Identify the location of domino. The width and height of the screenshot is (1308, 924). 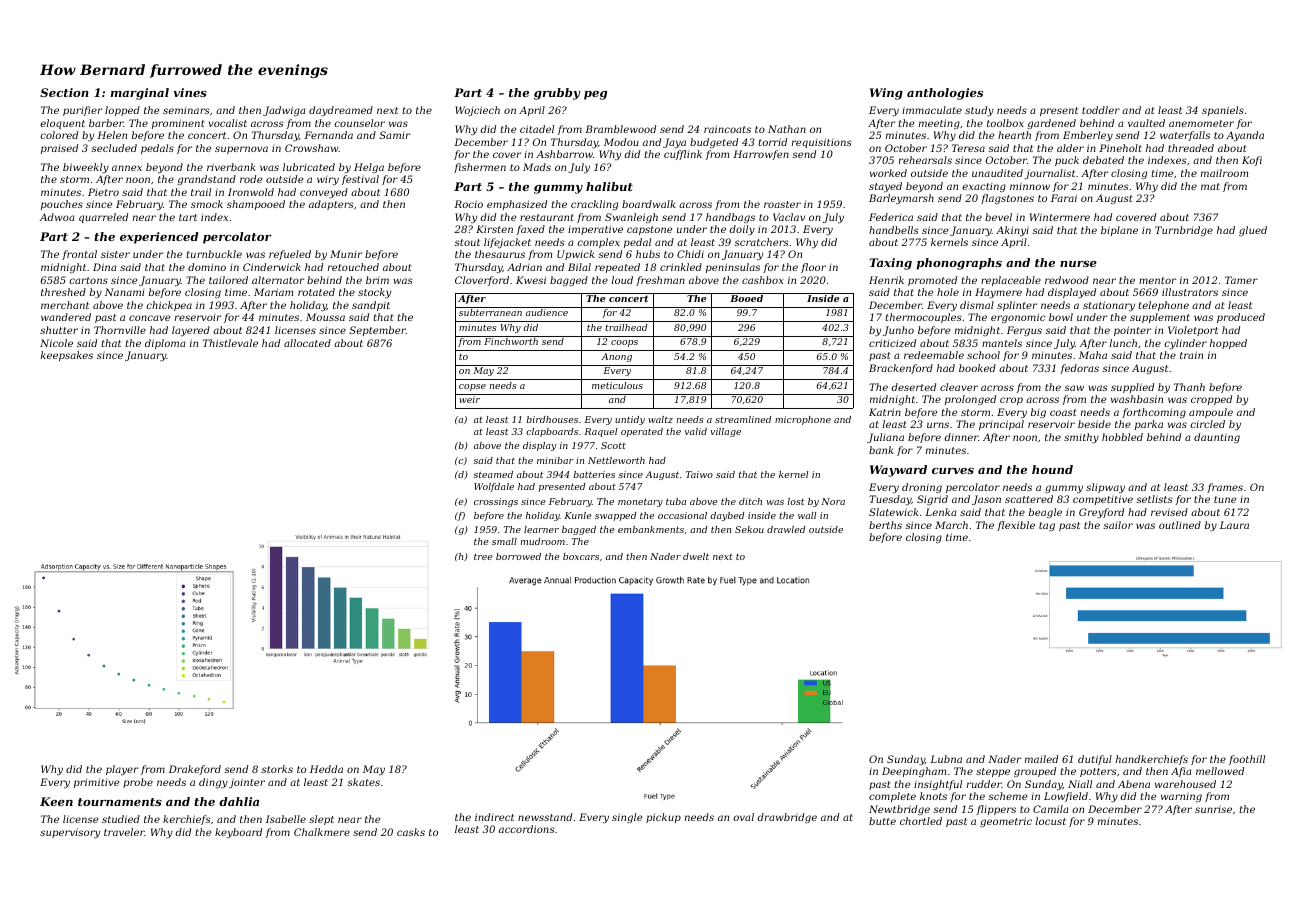
(207, 267).
